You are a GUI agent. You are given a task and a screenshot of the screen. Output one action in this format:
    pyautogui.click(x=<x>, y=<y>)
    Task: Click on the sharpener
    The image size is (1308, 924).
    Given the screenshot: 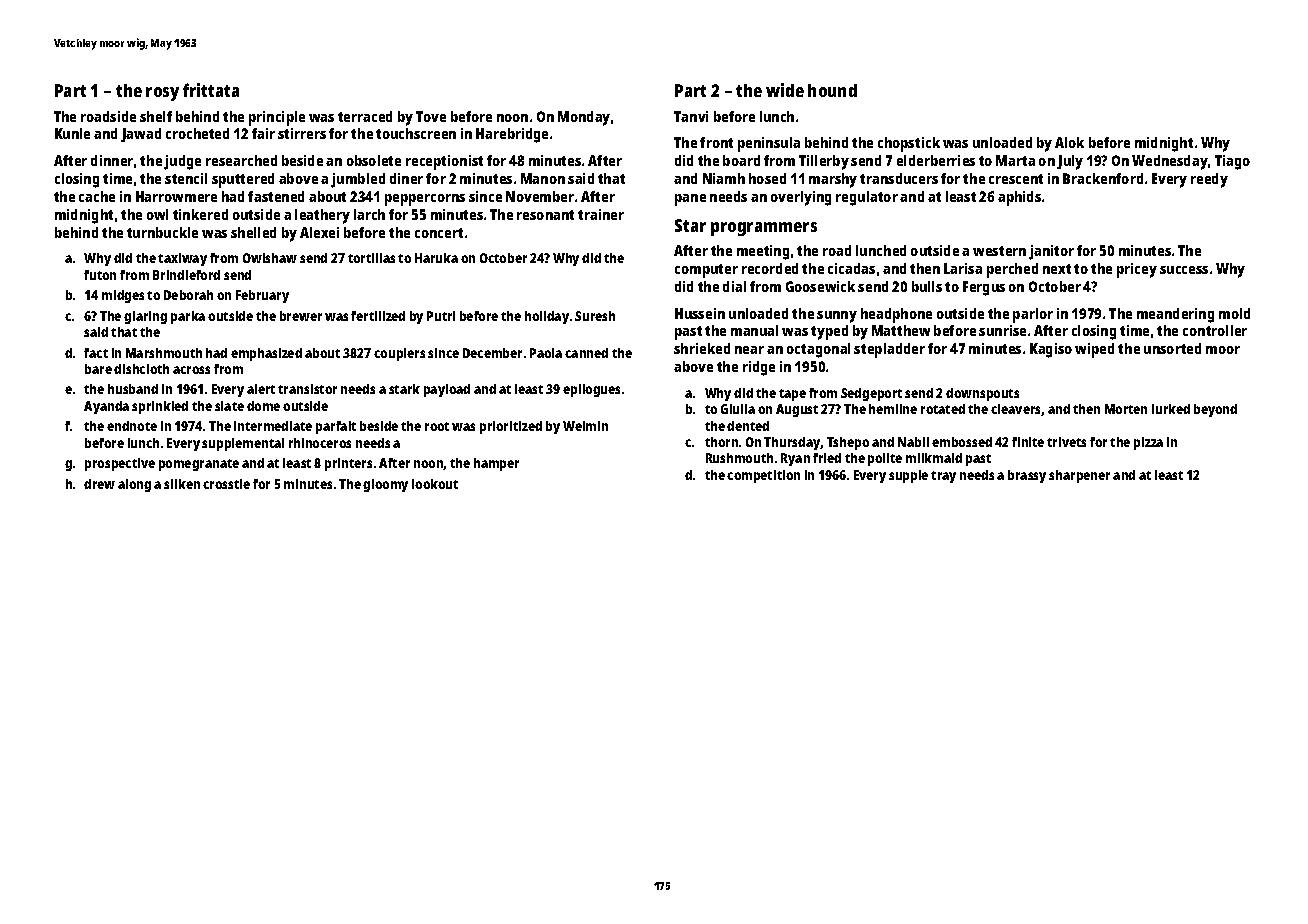 What is the action you would take?
    pyautogui.click(x=1079, y=476)
